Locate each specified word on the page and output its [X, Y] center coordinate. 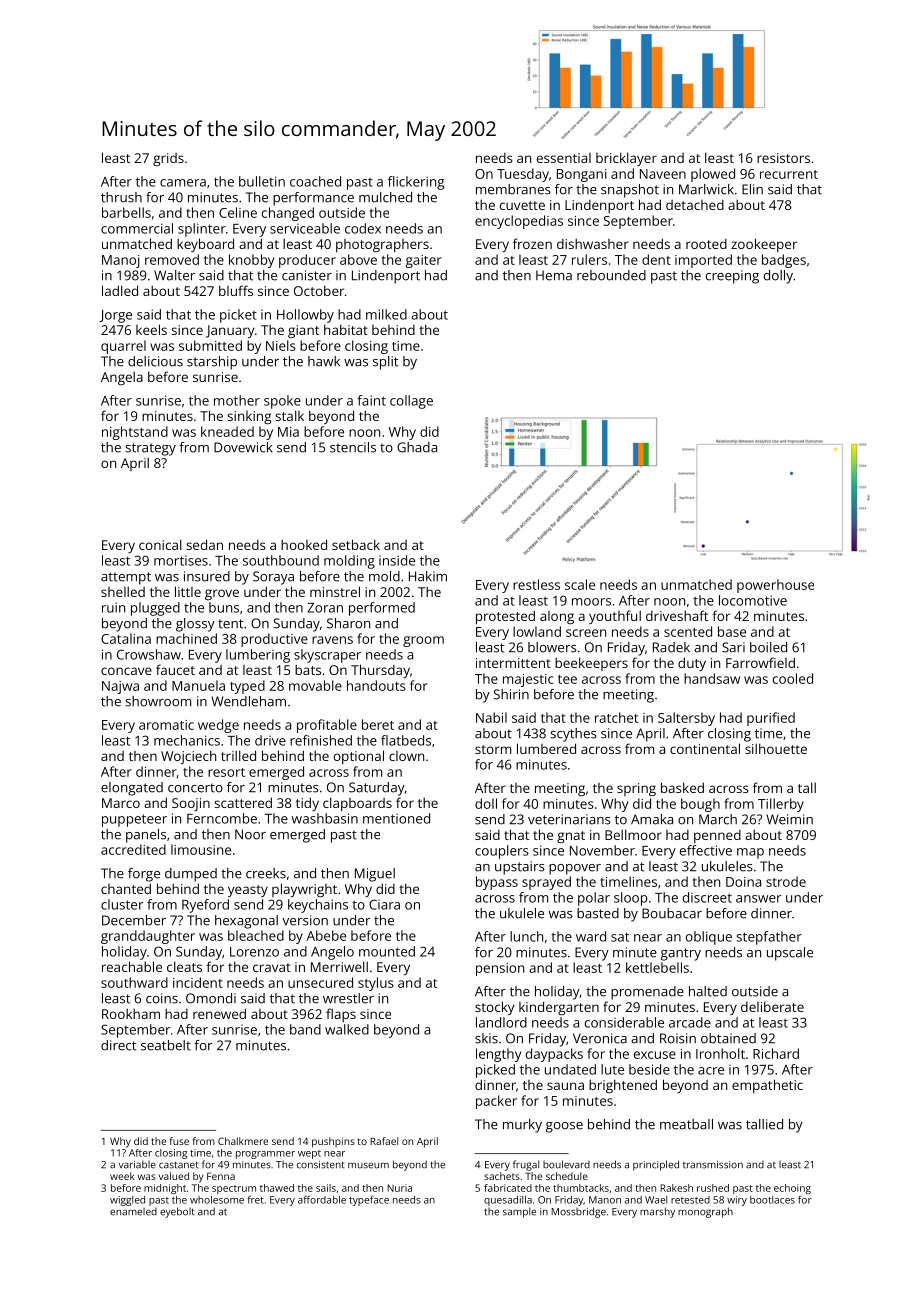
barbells [126, 212]
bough [700, 805]
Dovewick [243, 447]
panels [146, 836]
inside [397, 560]
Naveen [663, 174]
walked [347, 1029]
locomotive [753, 600]
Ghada [417, 447]
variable [137, 1164]
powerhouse [775, 586]
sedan [204, 544]
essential [564, 158]
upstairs [520, 868]
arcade [690, 1022]
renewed [219, 1013]
